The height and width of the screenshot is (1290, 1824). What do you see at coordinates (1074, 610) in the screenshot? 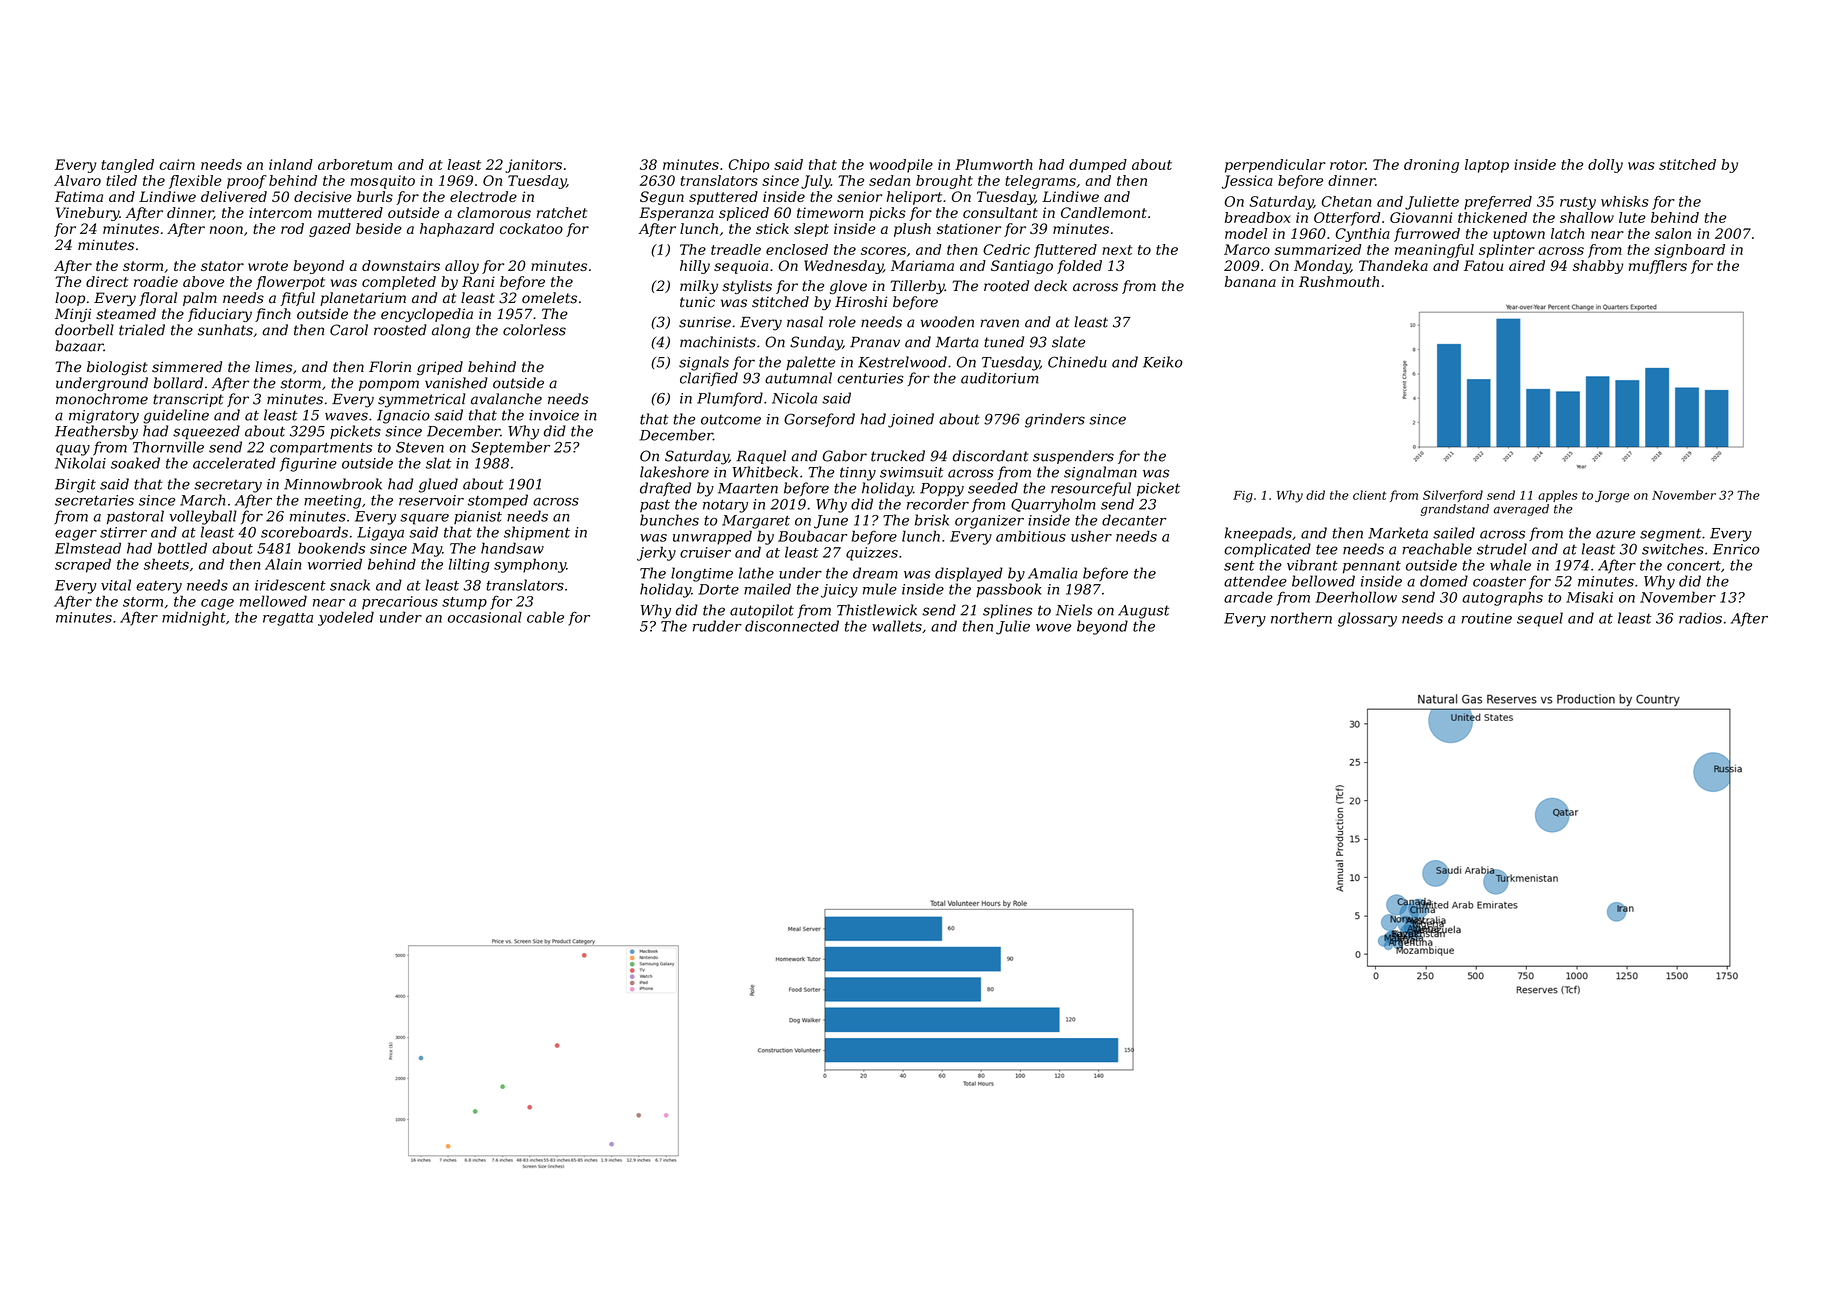
I see `Niels` at bounding box center [1074, 610].
